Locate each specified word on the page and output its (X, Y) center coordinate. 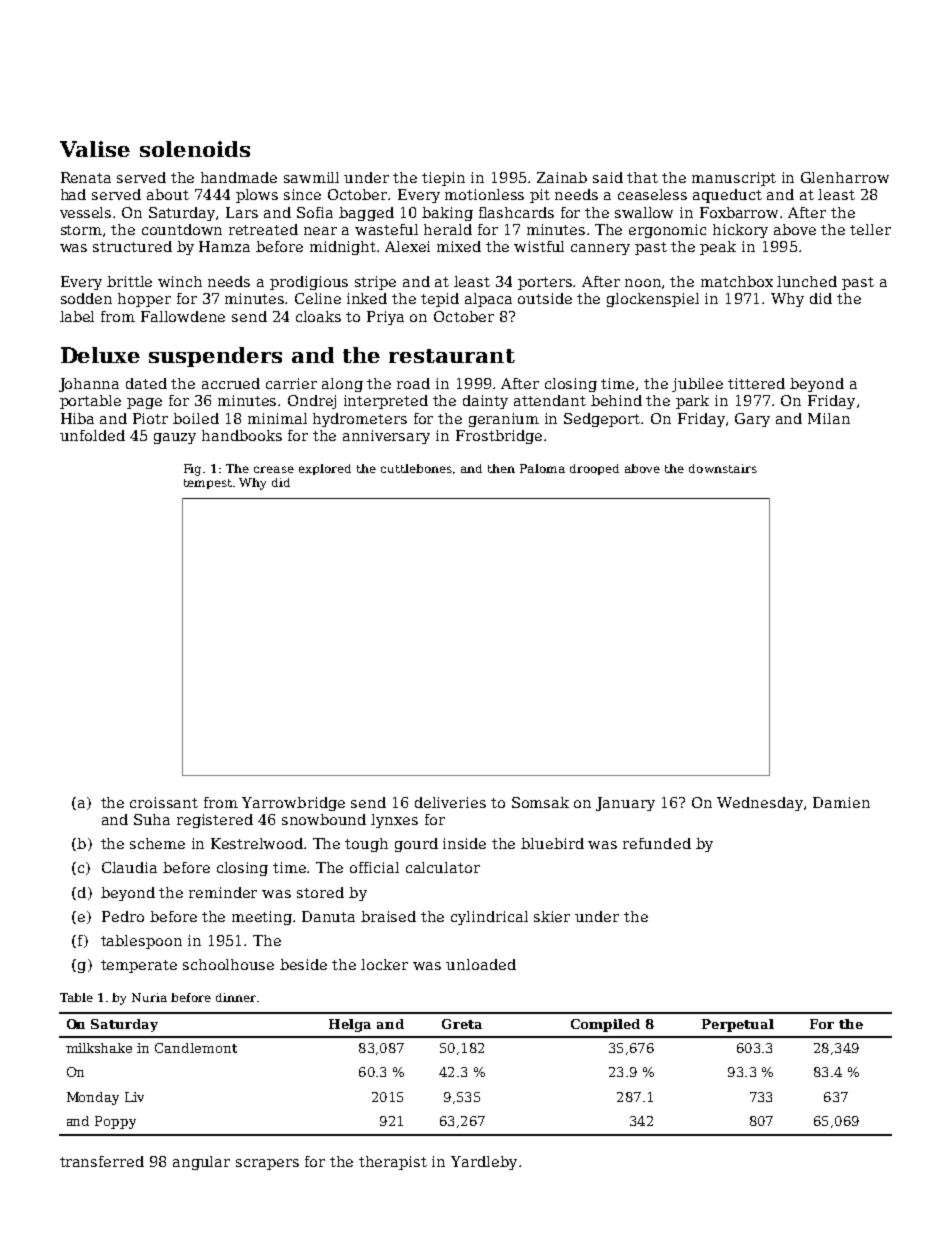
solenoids (195, 149)
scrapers (267, 1164)
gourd (416, 845)
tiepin (443, 179)
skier (552, 916)
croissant (164, 802)
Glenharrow (845, 177)
